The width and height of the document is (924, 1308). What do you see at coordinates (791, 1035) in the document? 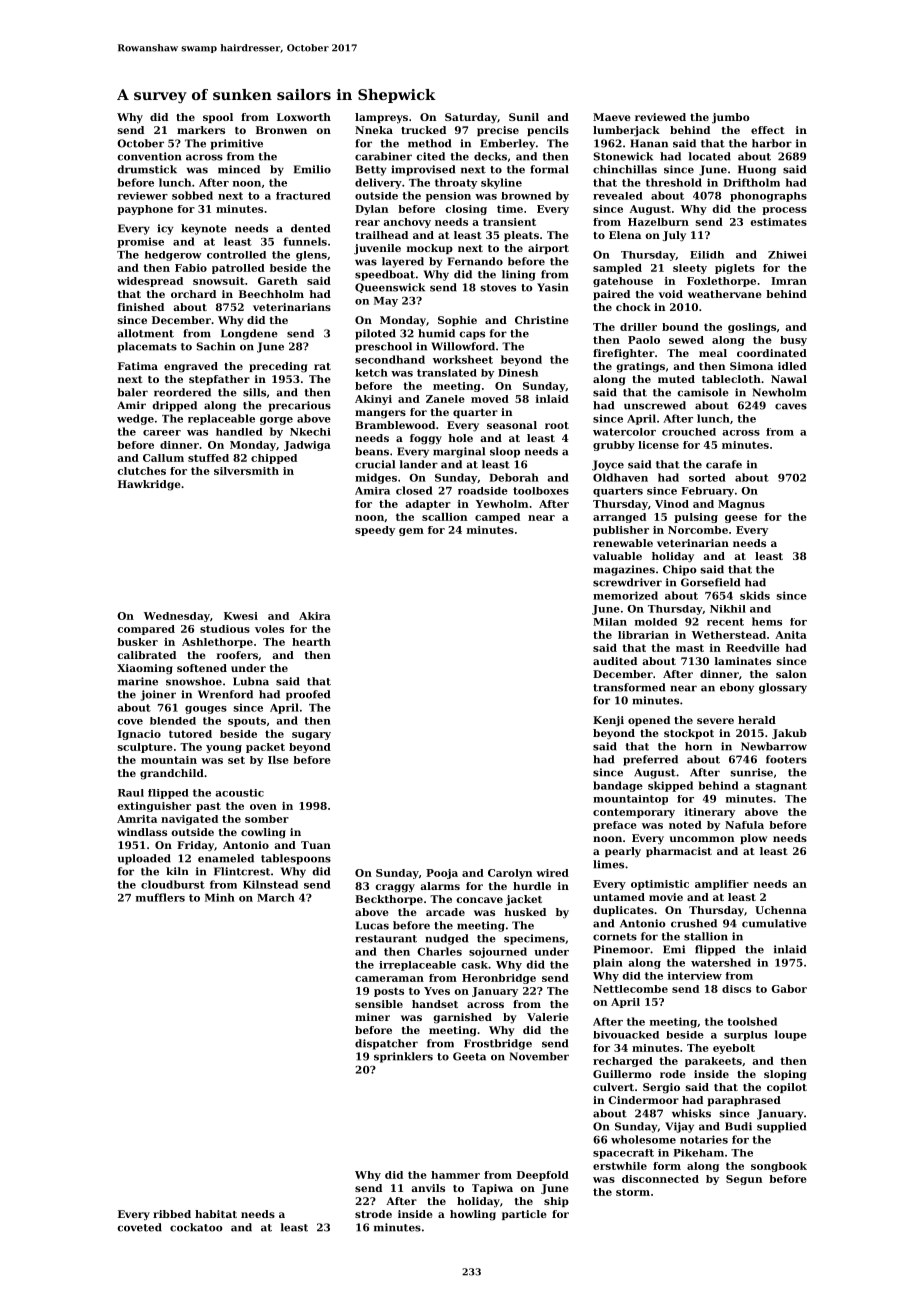
I see `loupe` at bounding box center [791, 1035].
